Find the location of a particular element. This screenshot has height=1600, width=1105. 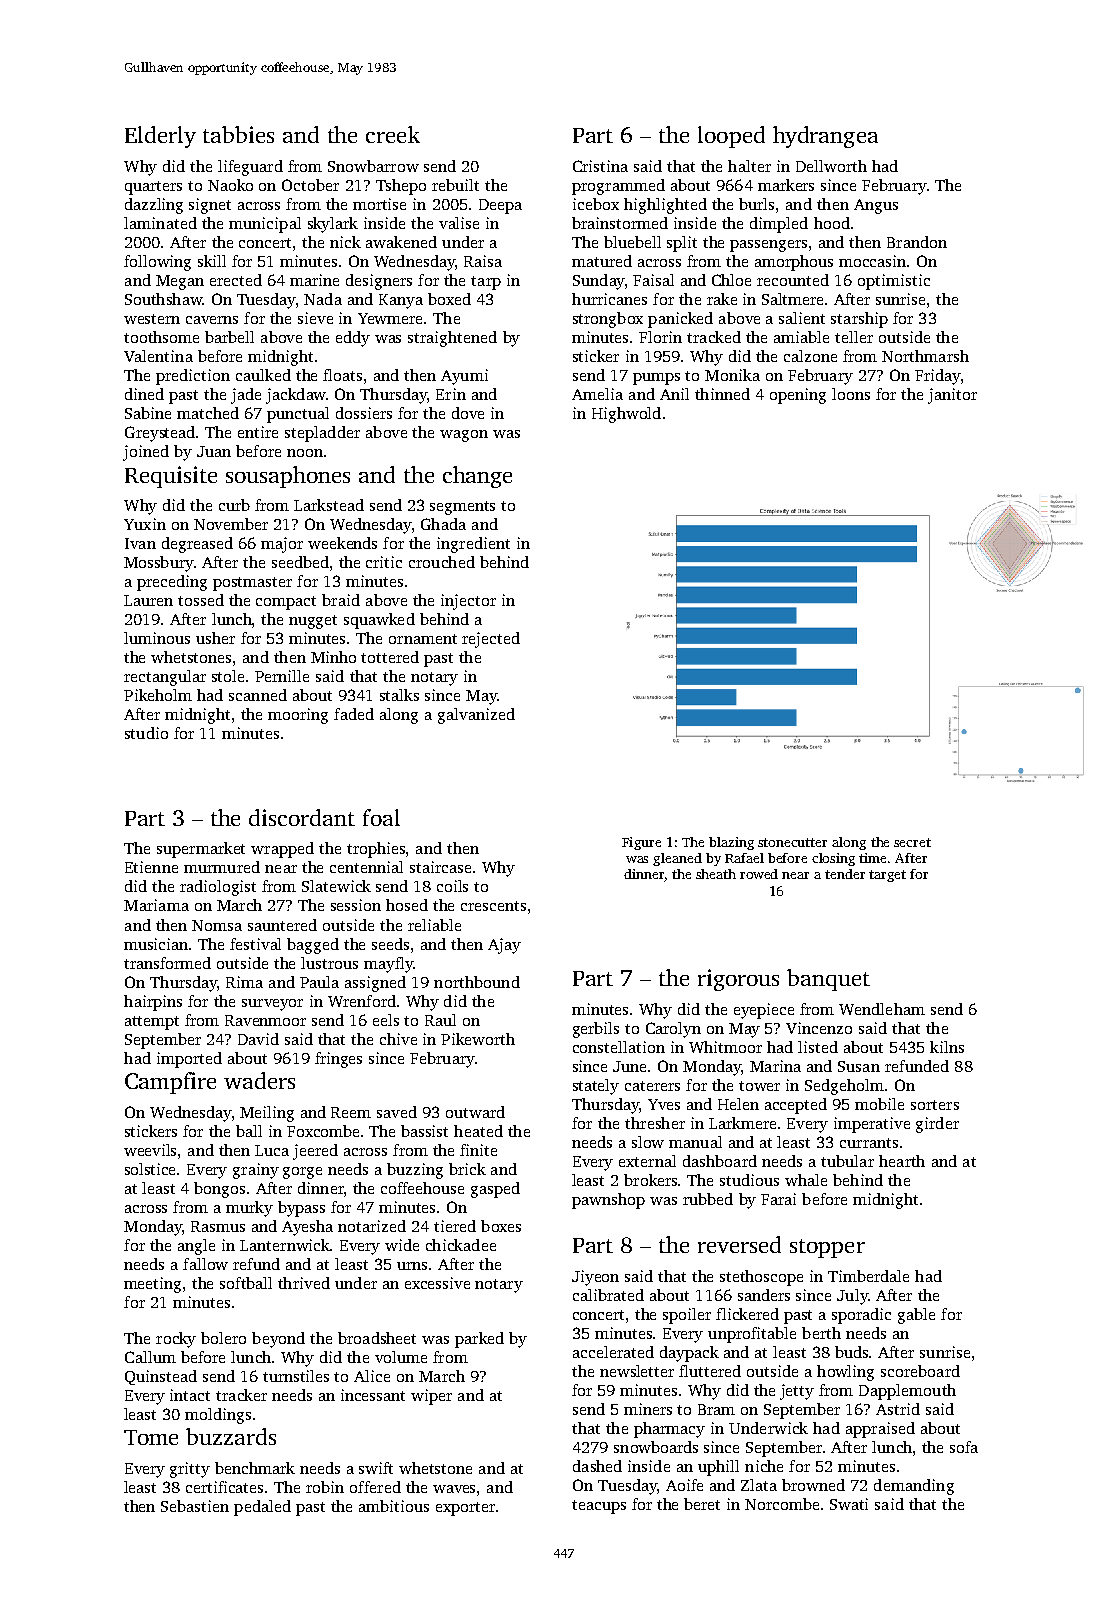

pedaled is located at coordinates (262, 1508).
